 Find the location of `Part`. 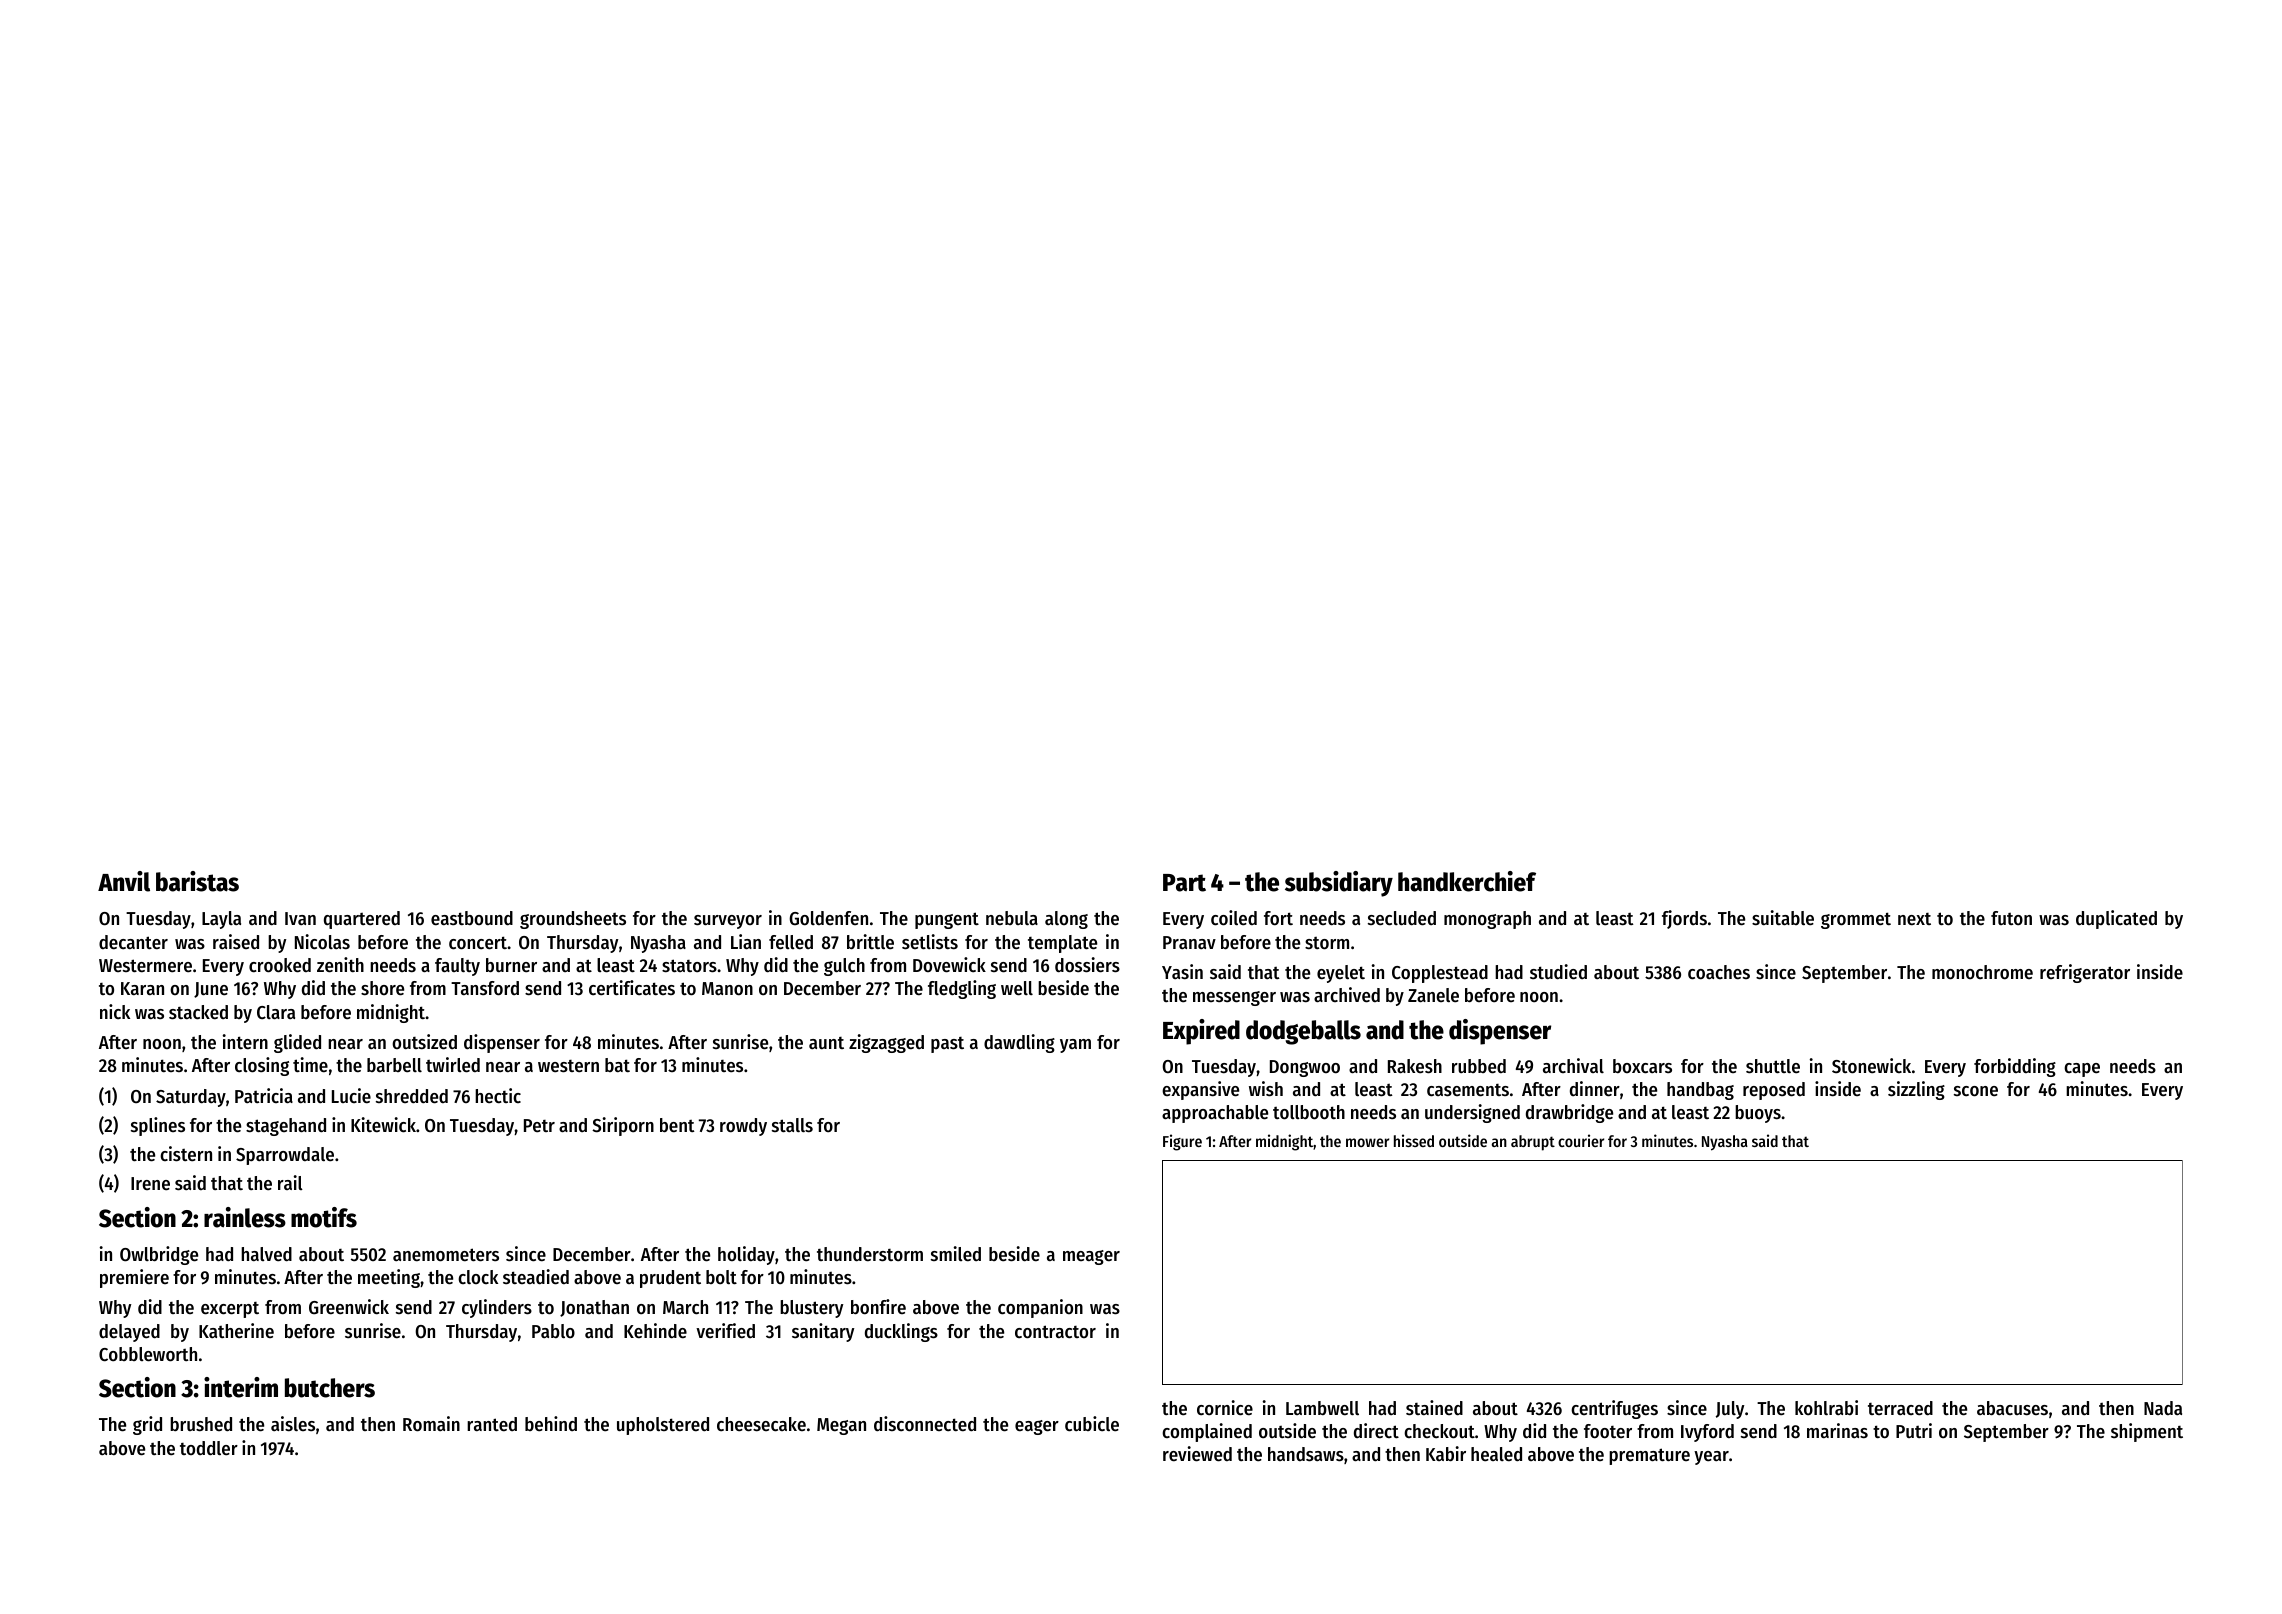

Part is located at coordinates (1184, 883).
